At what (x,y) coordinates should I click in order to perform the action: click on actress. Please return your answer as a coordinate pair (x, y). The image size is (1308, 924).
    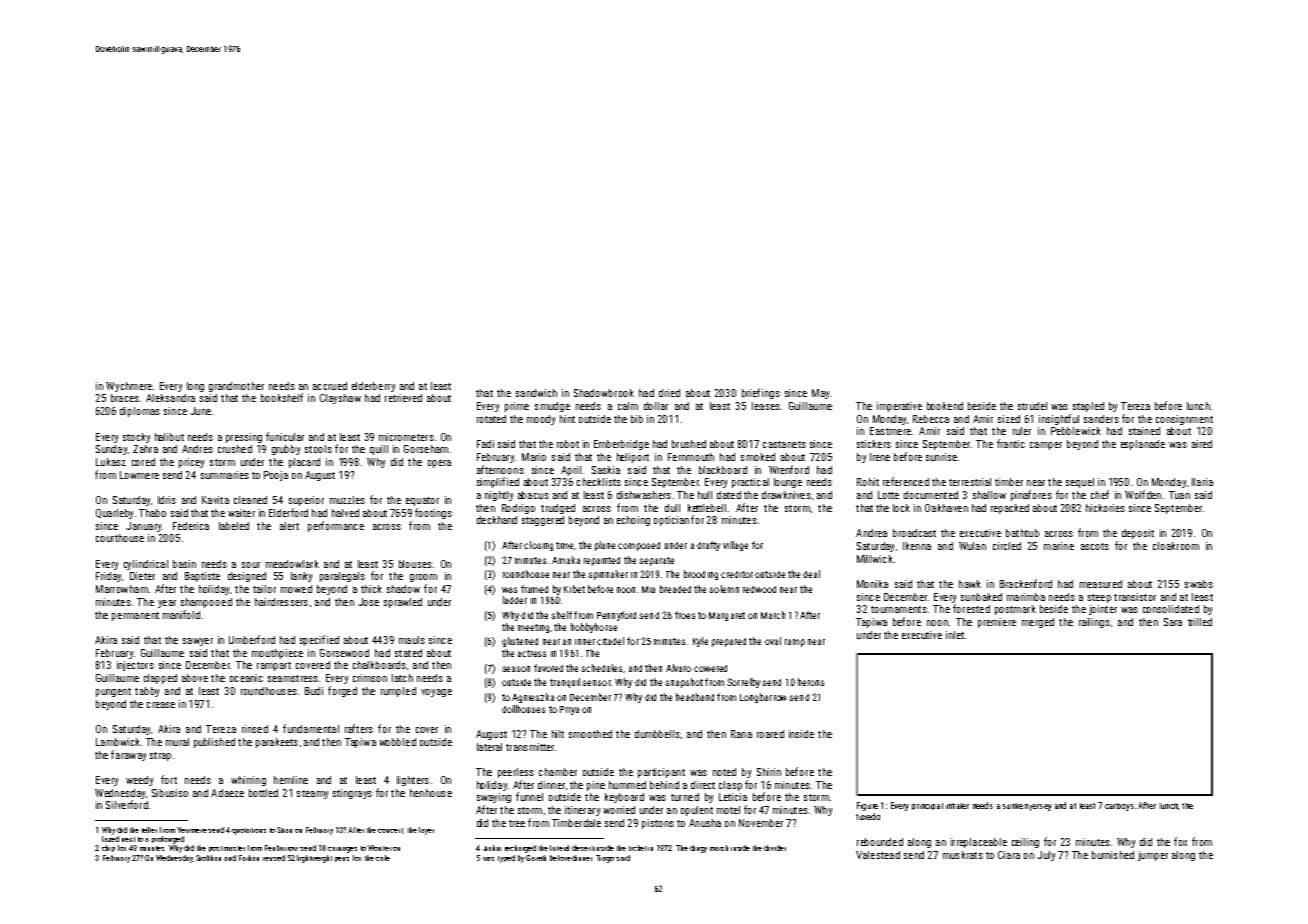
    Looking at the image, I should click on (532, 653).
